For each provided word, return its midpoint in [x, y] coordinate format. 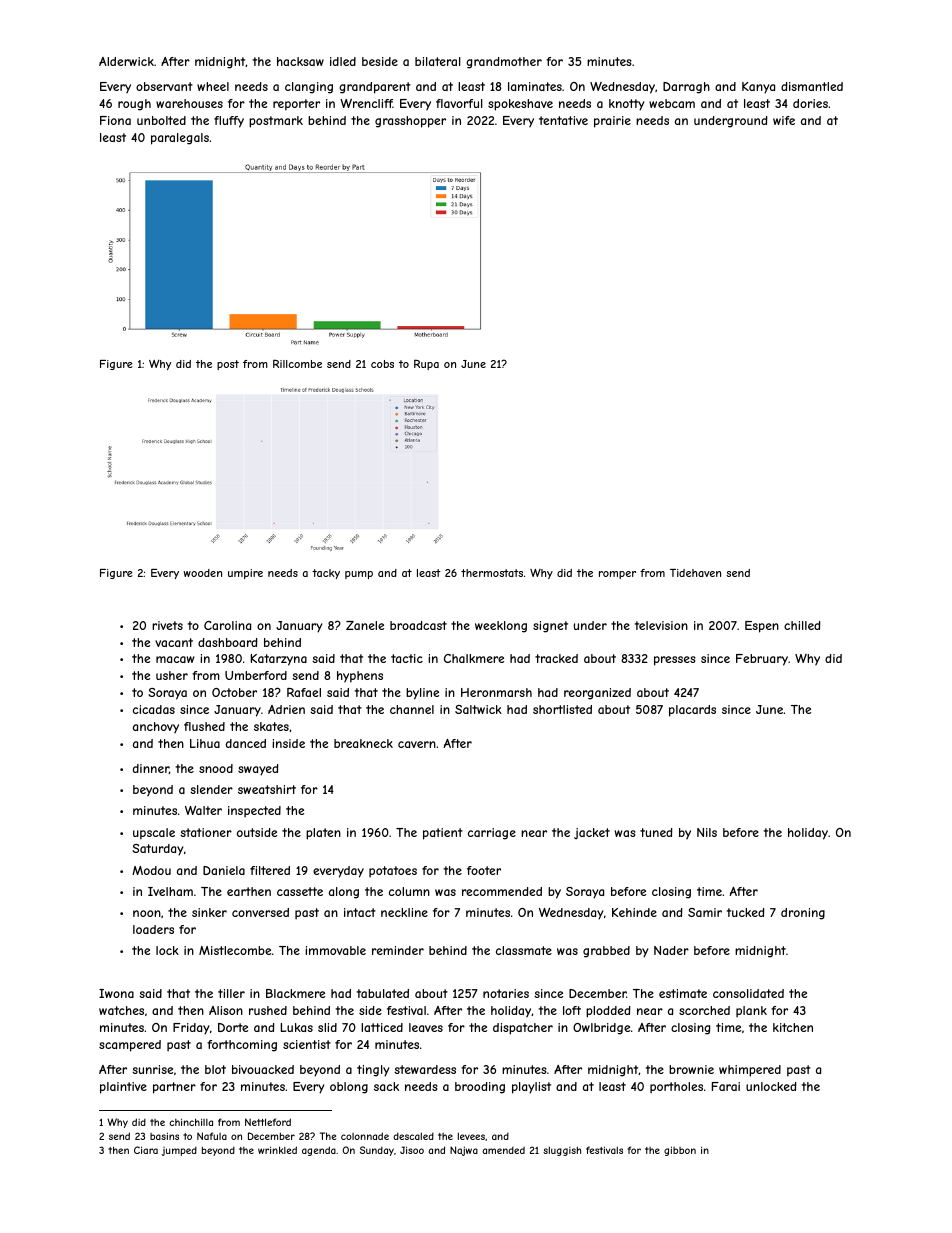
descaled [413, 1136]
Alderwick [126, 61]
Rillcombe [297, 363]
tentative [563, 120]
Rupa [426, 364]
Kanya [758, 88]
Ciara [146, 1150]
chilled [802, 625]
